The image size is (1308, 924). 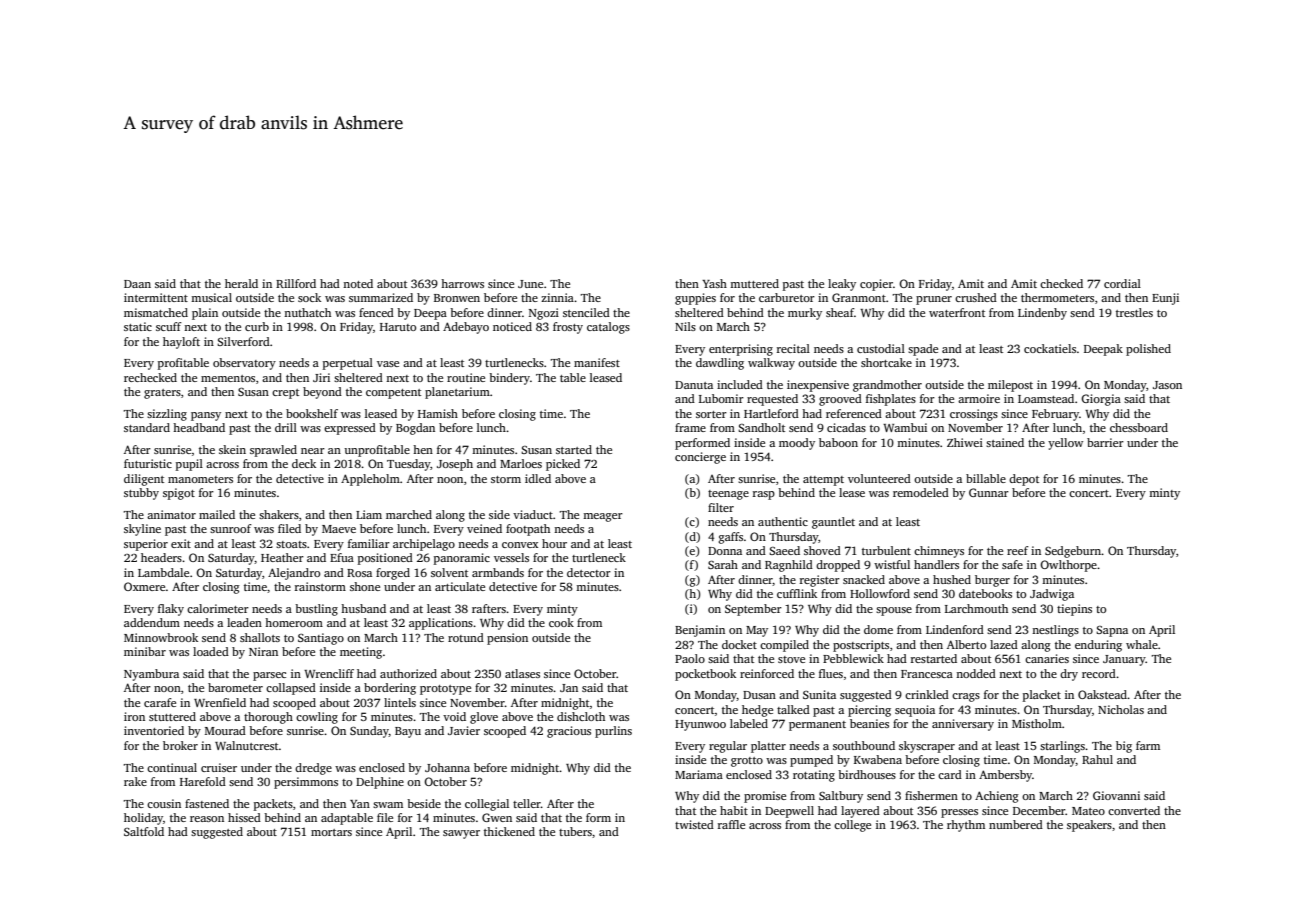 I want to click on Owlthorpe, so click(x=1068, y=566).
